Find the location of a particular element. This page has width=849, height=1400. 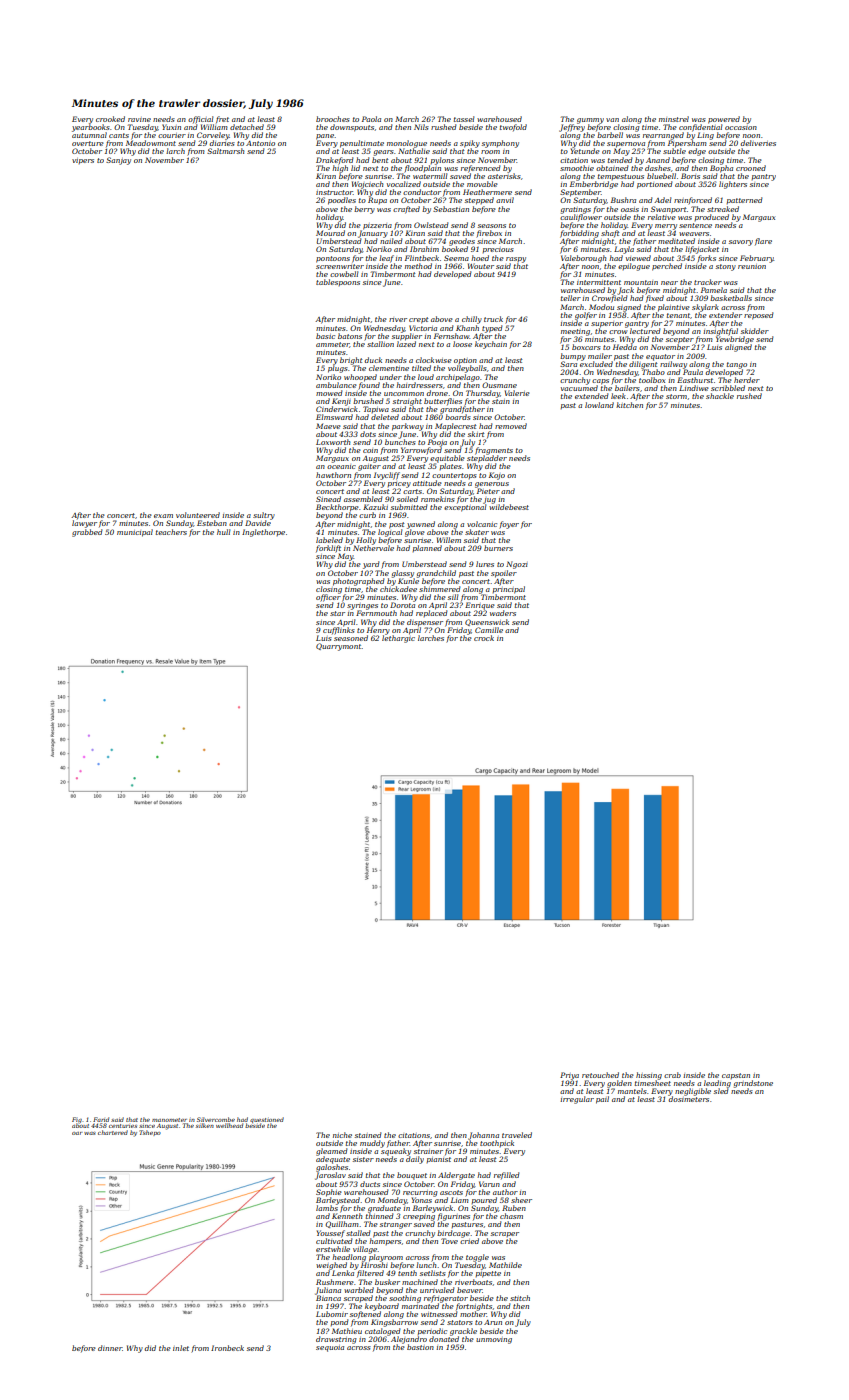

asterisks is located at coordinates (504, 176).
